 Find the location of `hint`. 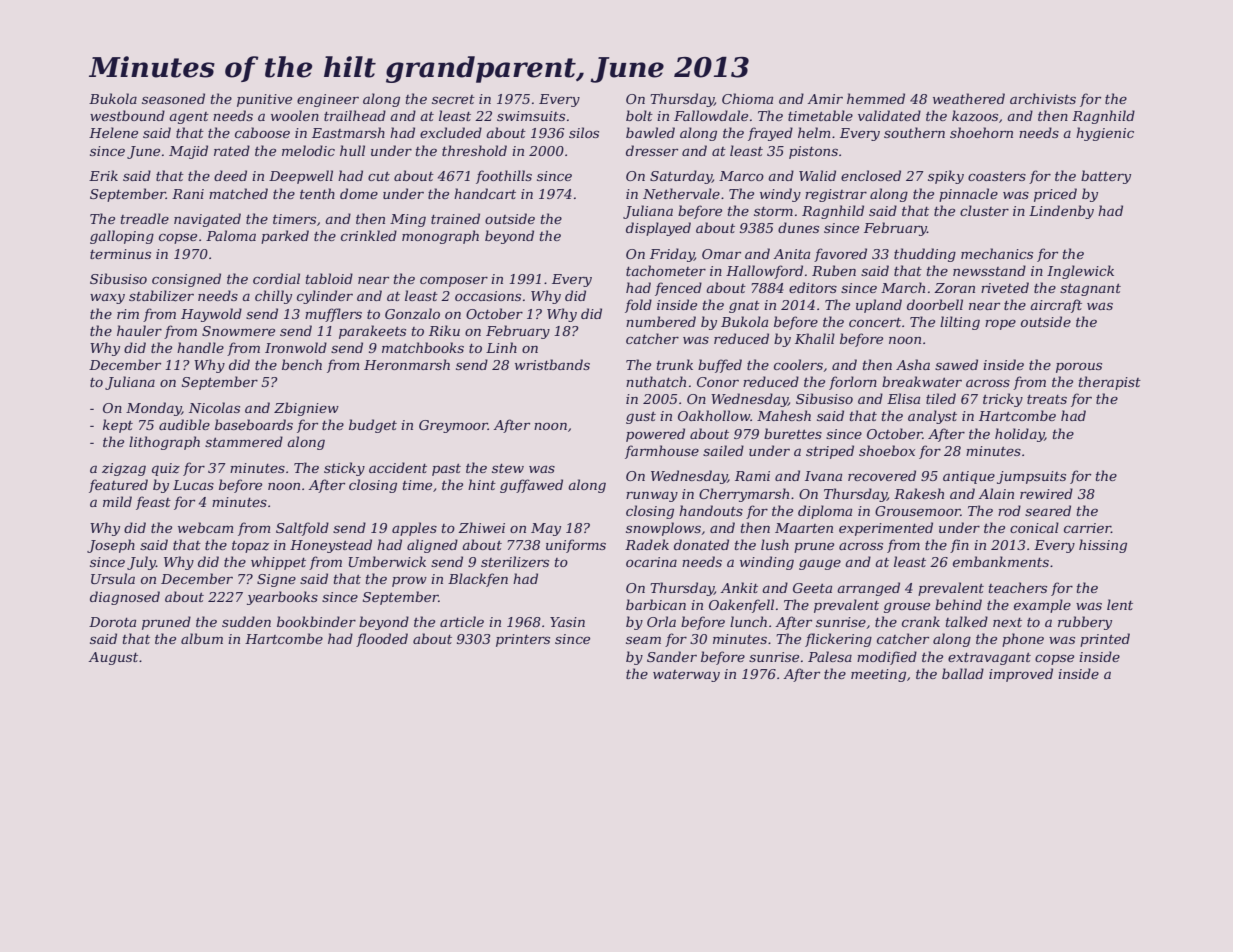

hint is located at coordinates (482, 484).
